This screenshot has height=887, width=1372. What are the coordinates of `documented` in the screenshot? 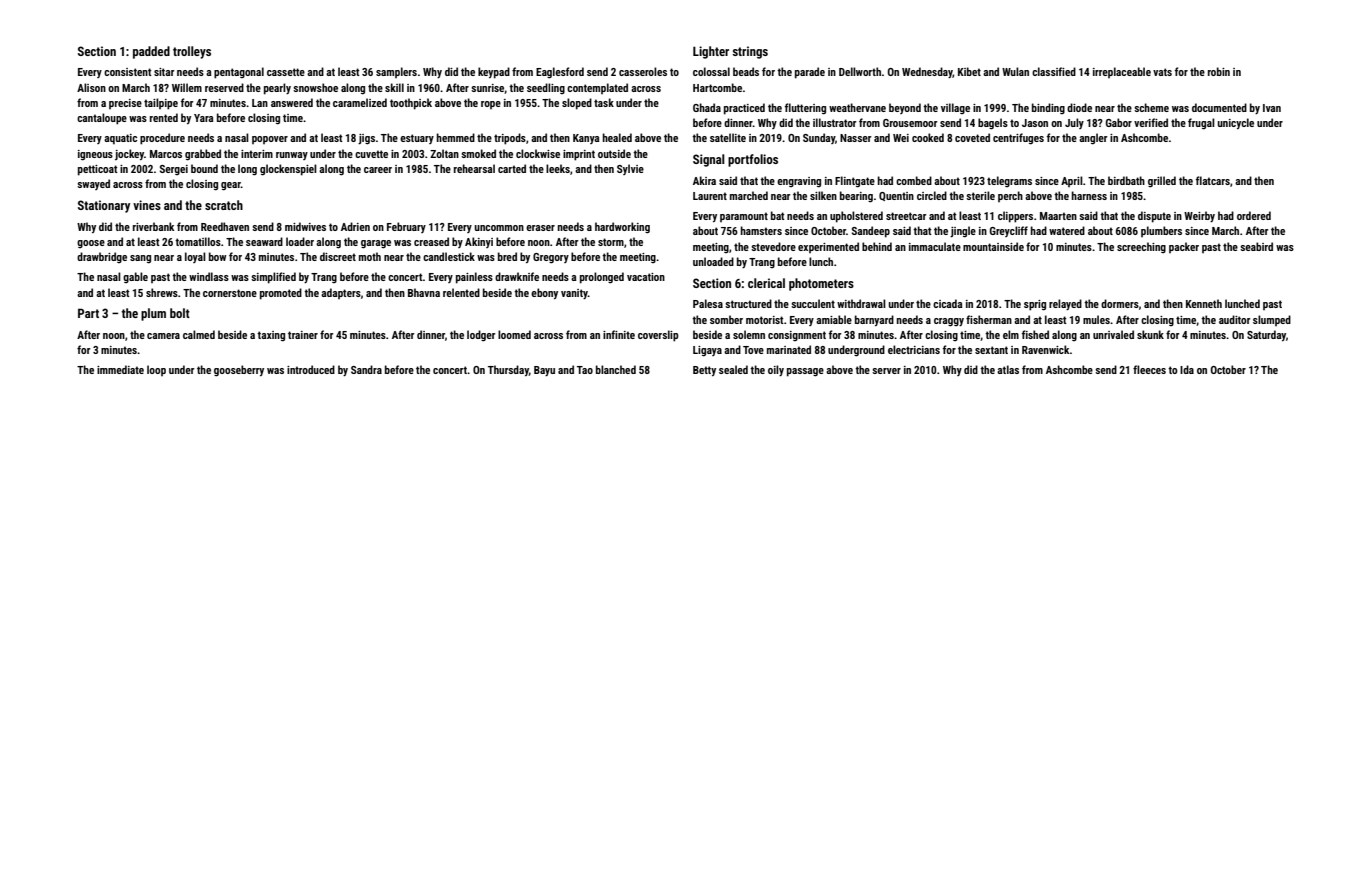 It's located at (1219, 107).
